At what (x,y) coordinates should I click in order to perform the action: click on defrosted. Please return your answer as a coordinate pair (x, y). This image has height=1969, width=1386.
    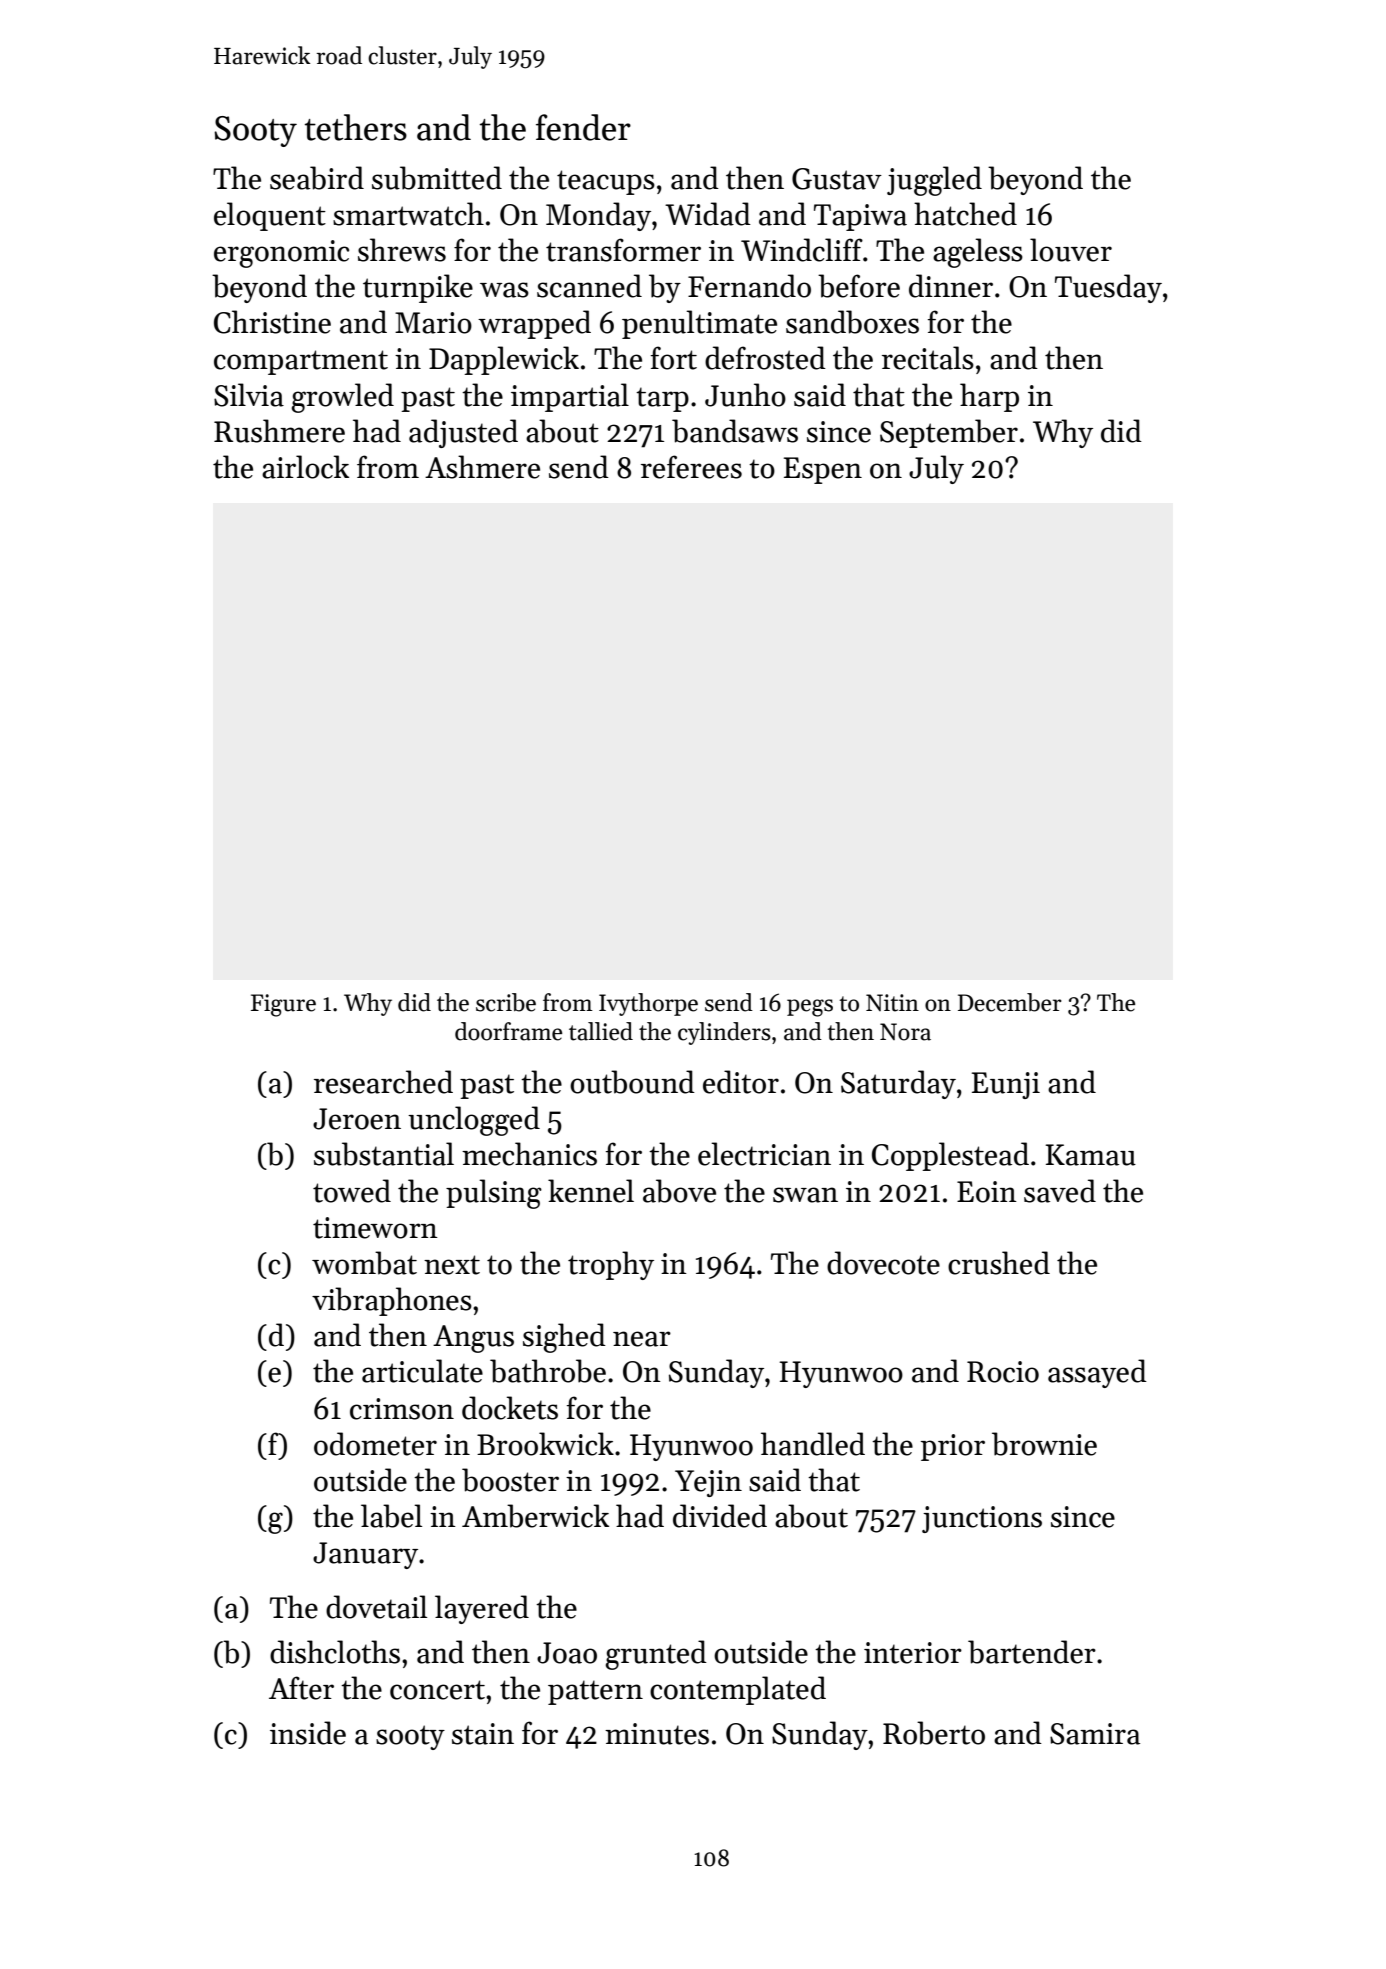
    Looking at the image, I should click on (765, 358).
